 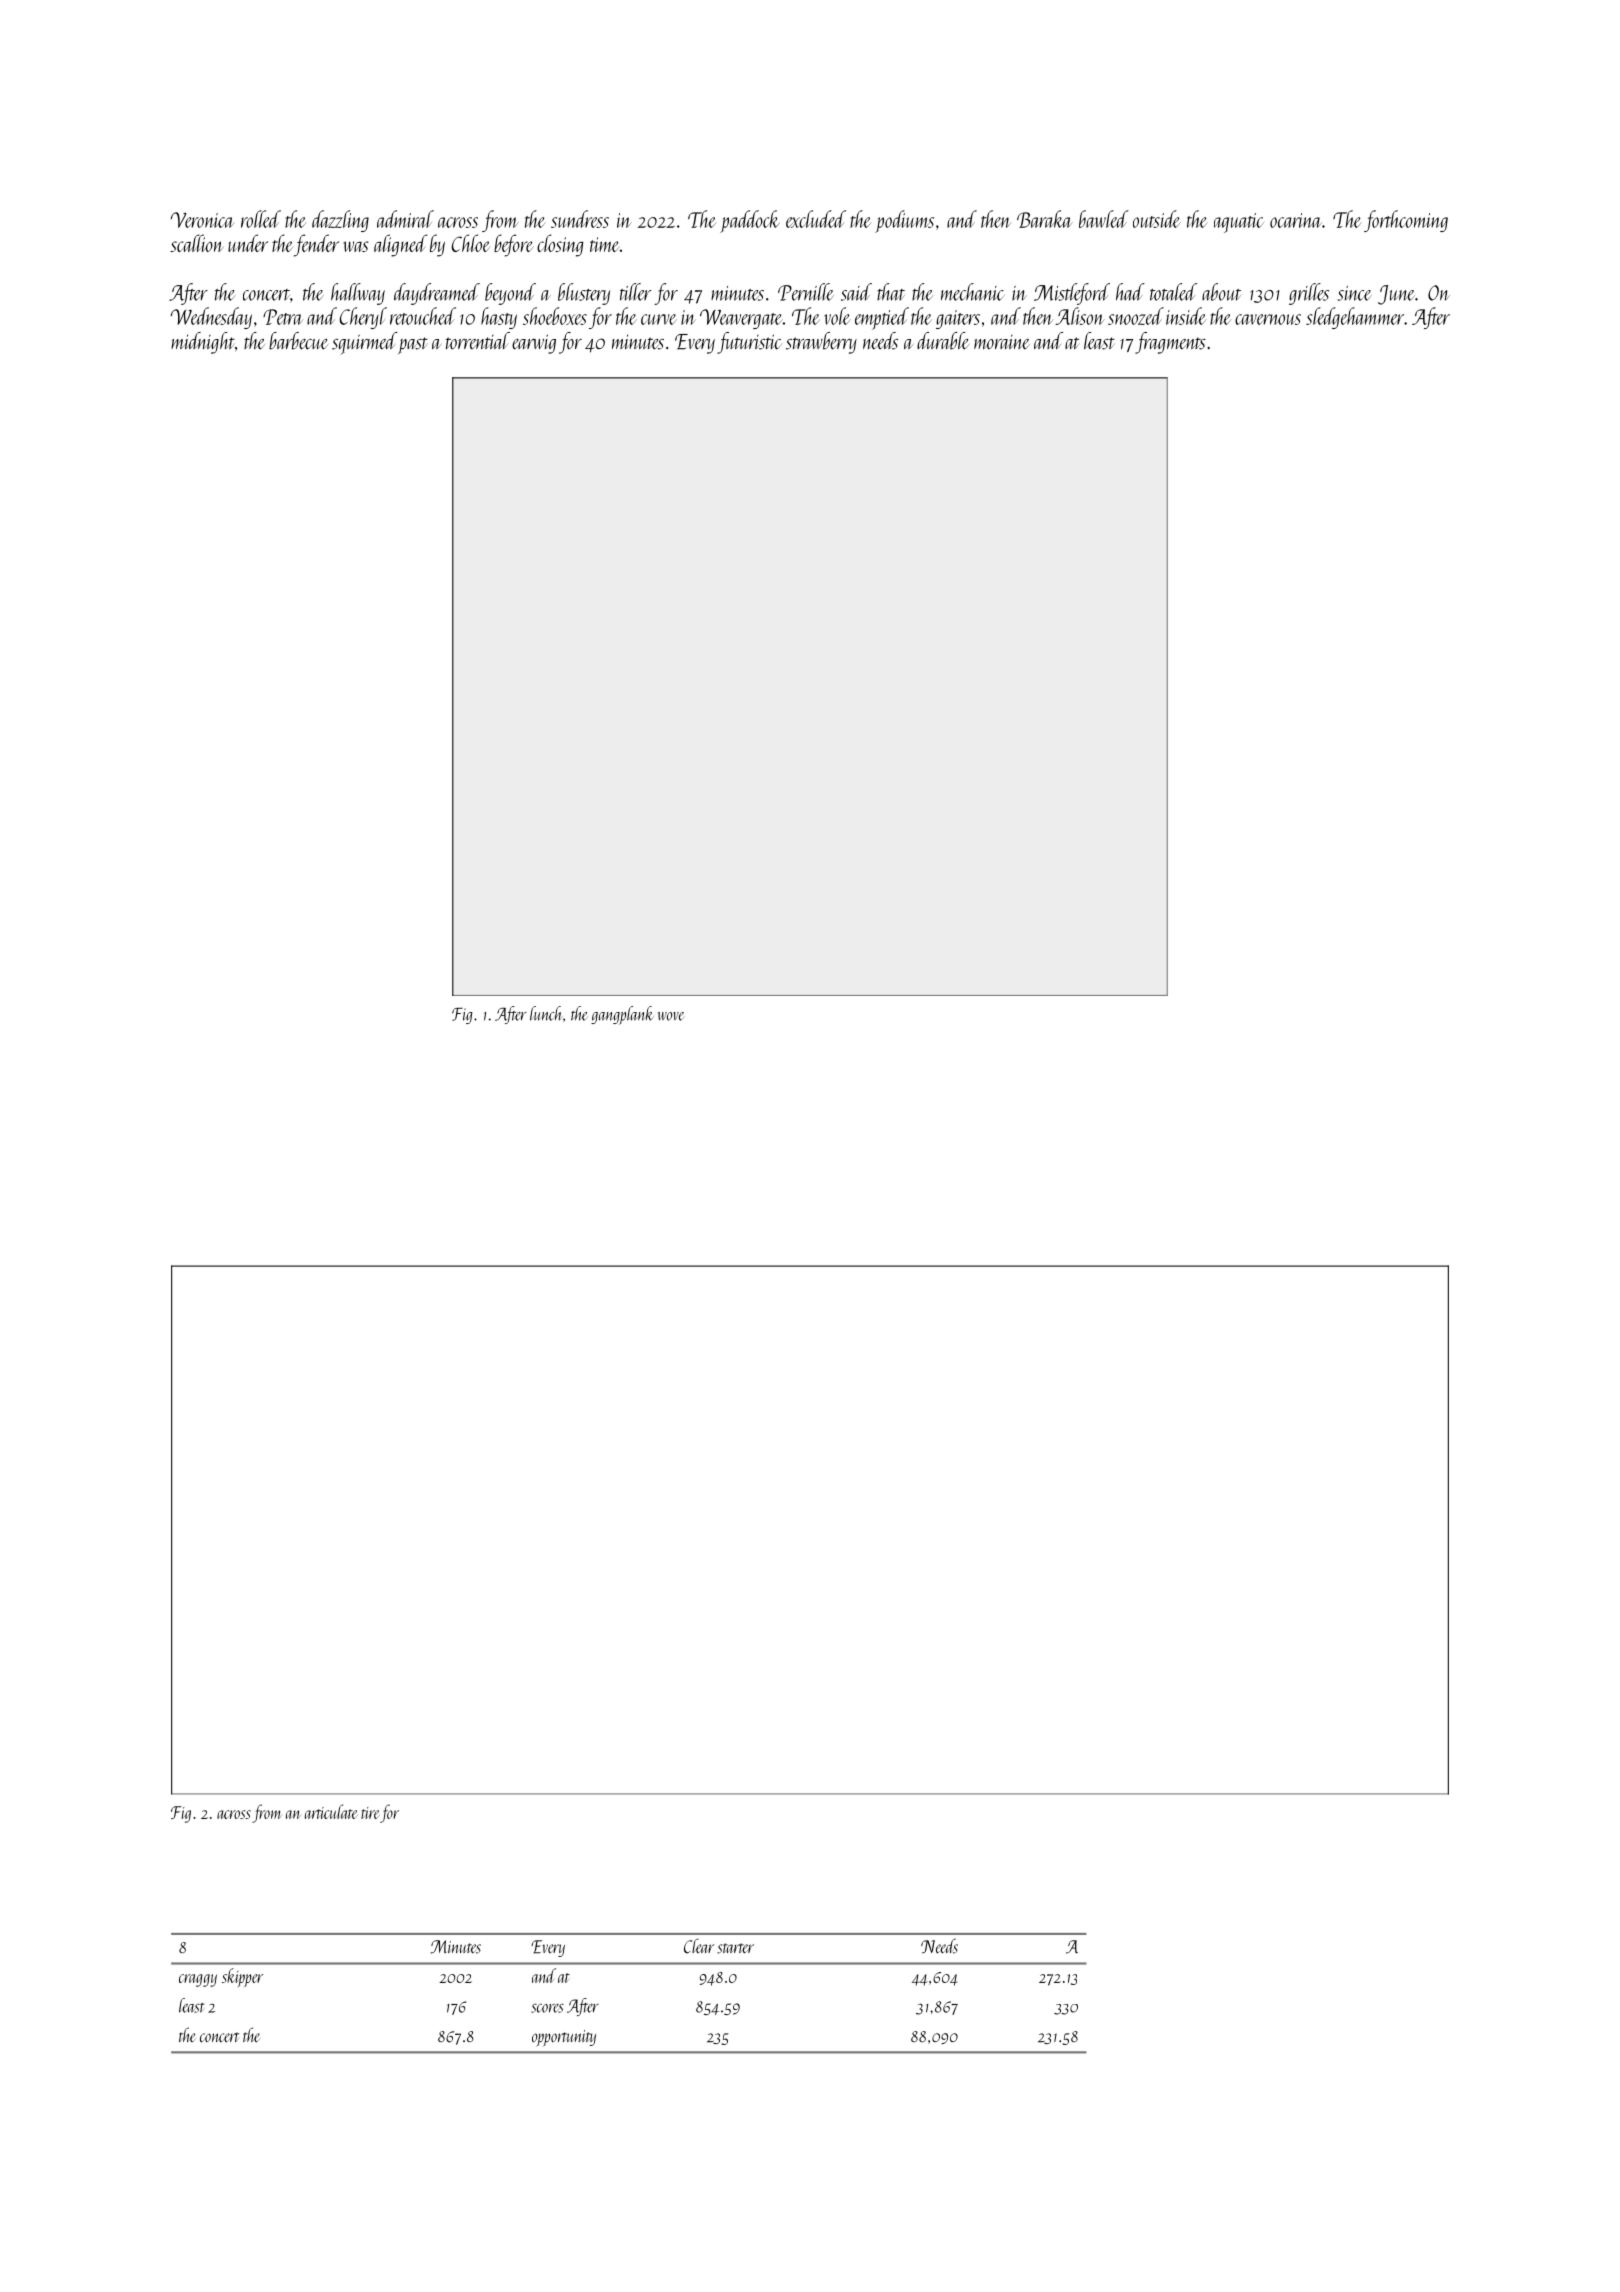 What do you see at coordinates (1170, 343) in the document?
I see `fragments` at bounding box center [1170, 343].
